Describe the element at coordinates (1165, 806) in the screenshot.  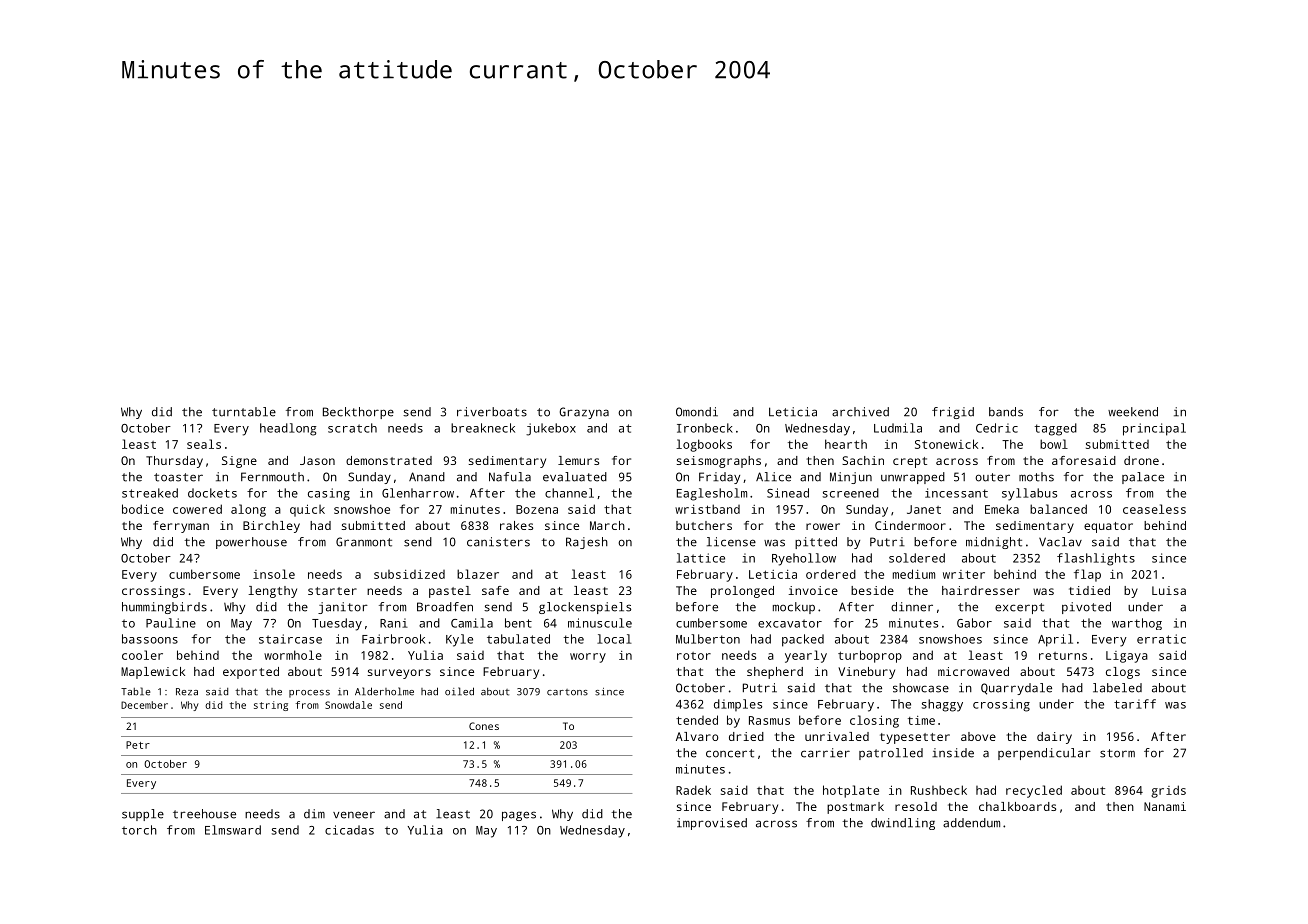
I see `Nanami` at that location.
